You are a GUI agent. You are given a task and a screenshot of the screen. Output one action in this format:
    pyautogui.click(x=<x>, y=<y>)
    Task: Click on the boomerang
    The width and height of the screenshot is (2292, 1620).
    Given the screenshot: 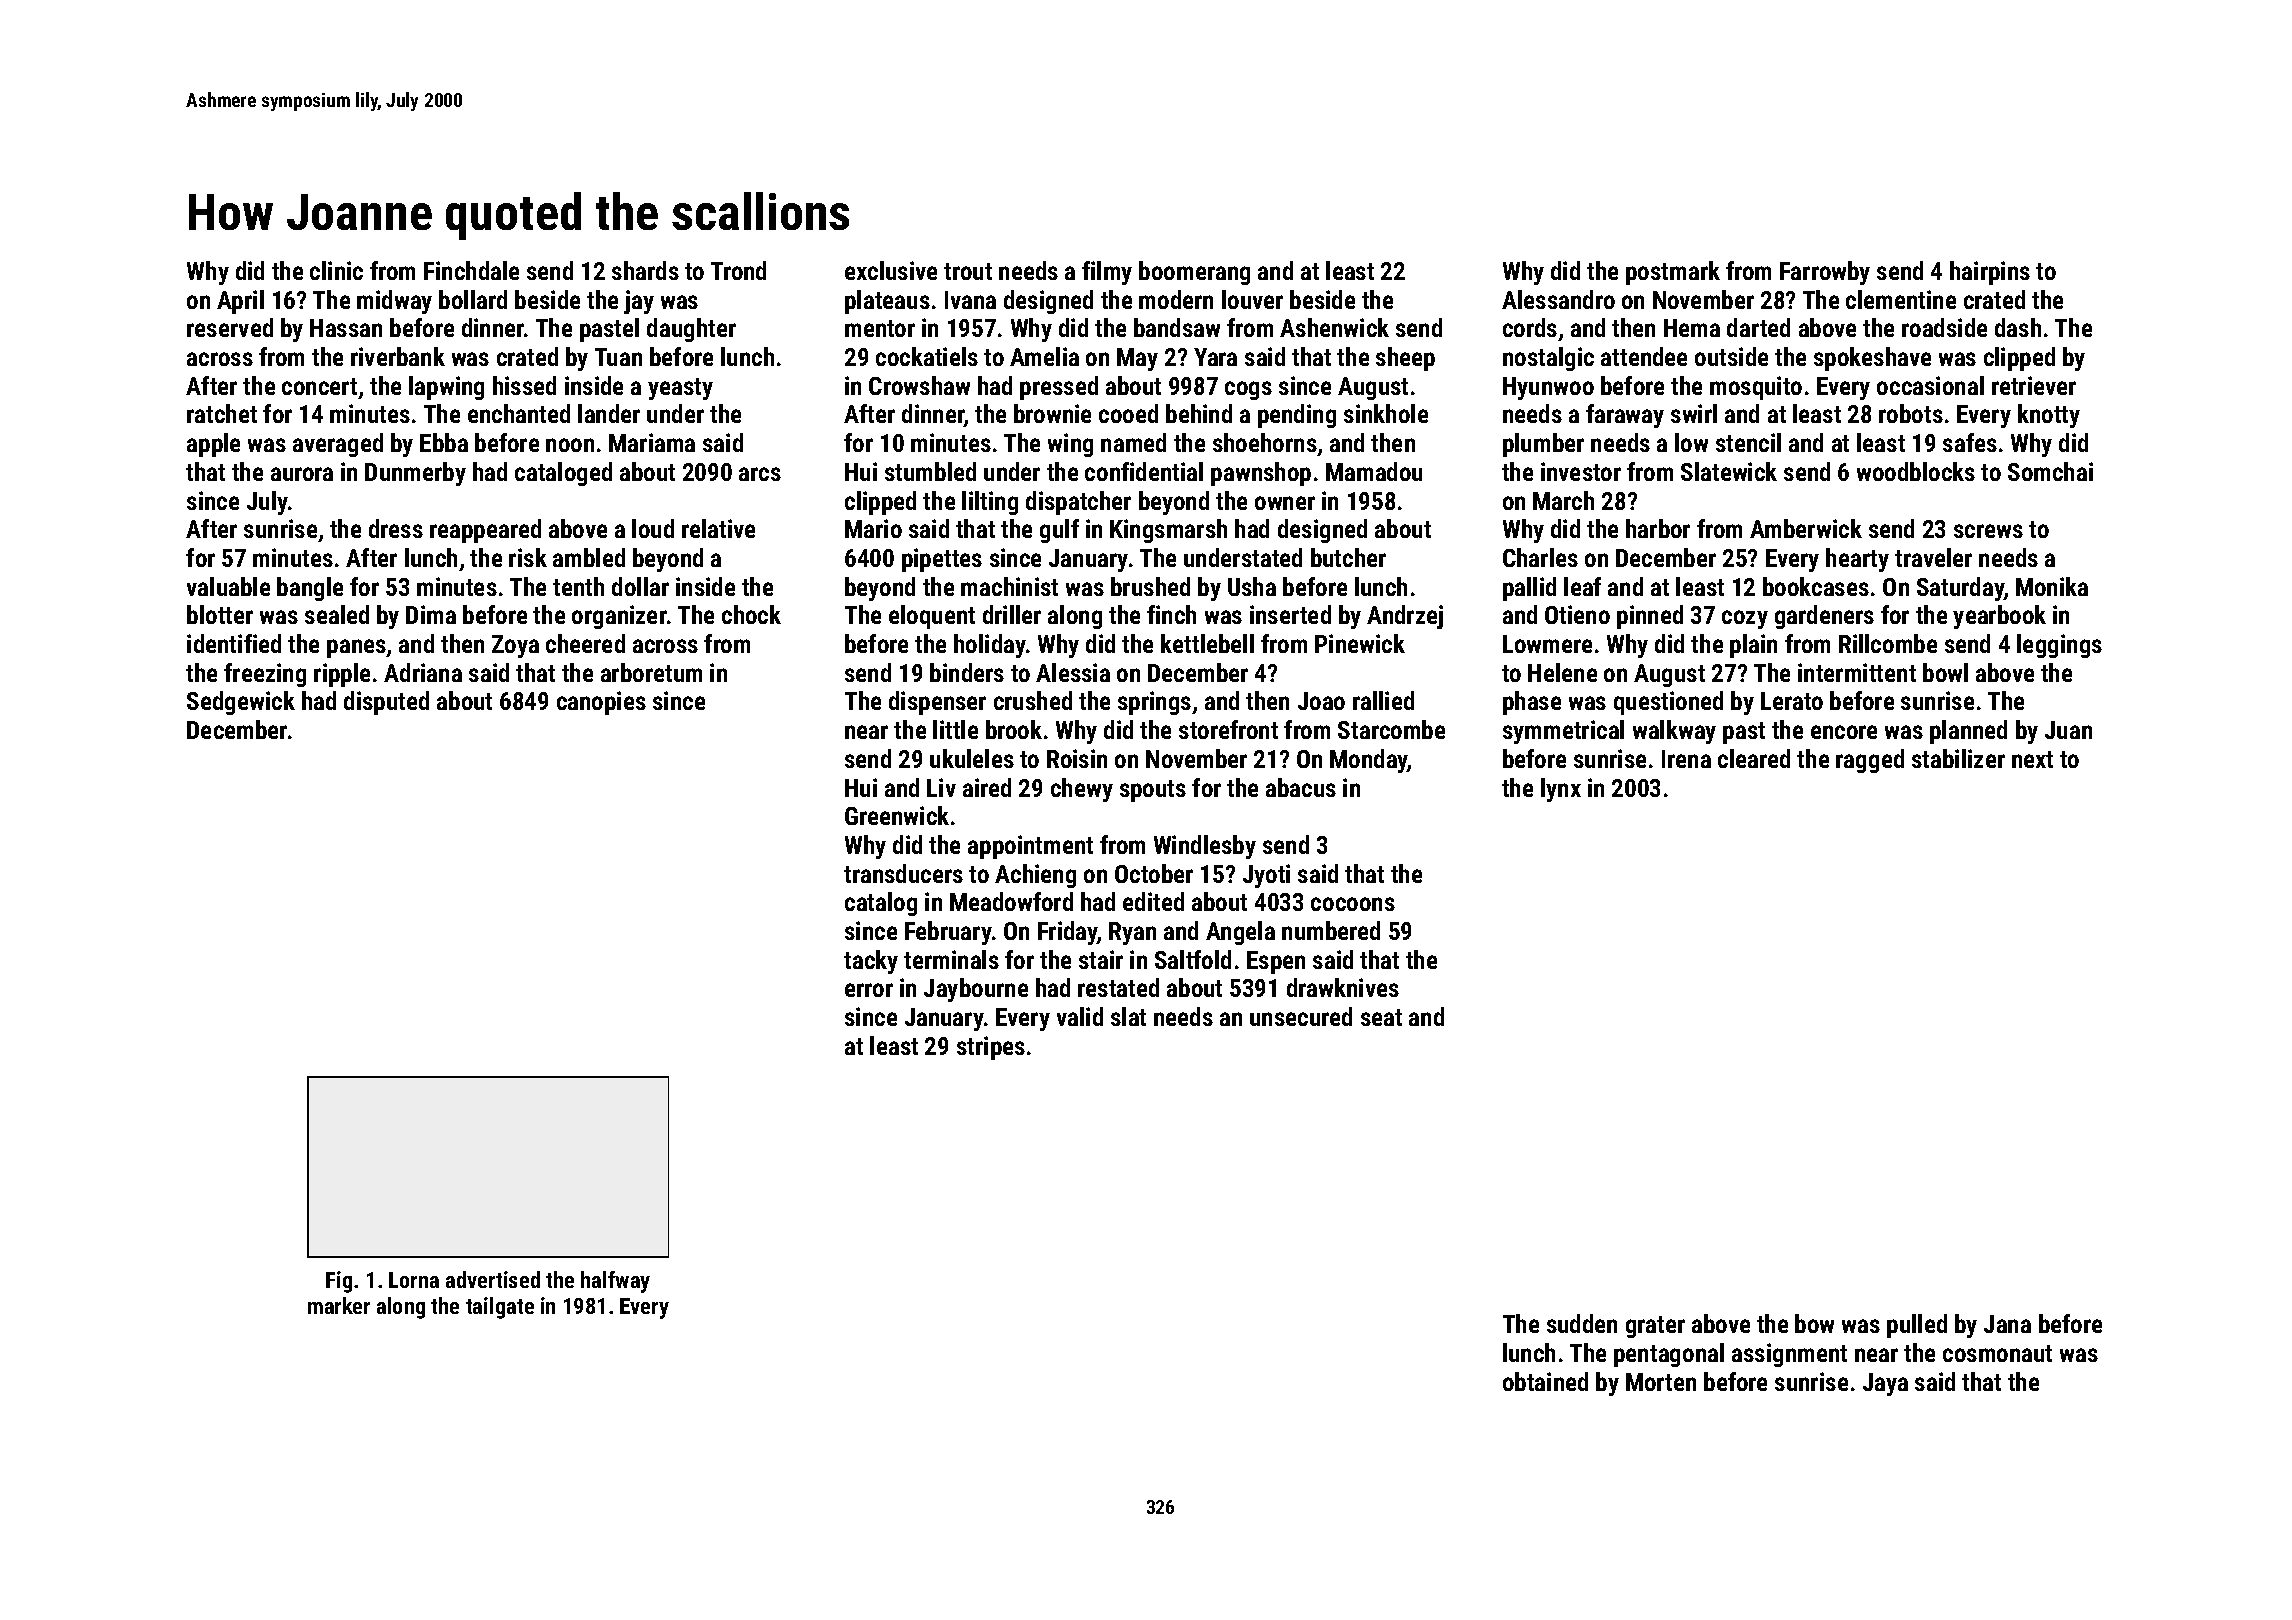 What is the action you would take?
    pyautogui.click(x=1194, y=273)
